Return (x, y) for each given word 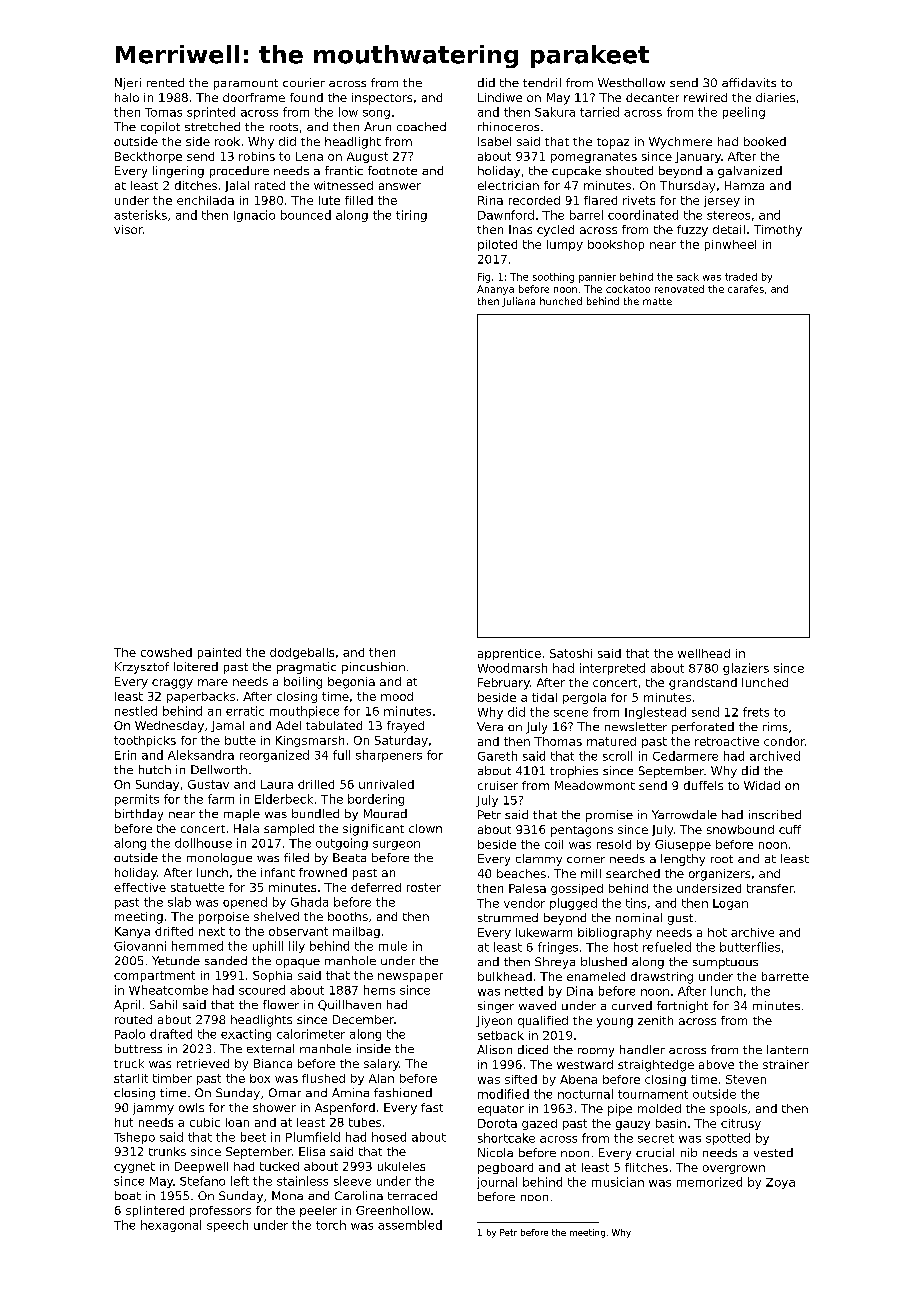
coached (421, 126)
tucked (279, 1166)
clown (425, 828)
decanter (652, 97)
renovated (679, 289)
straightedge (656, 1066)
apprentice (509, 654)
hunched (561, 301)
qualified (543, 1022)
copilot (160, 128)
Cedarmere (685, 756)
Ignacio (254, 216)
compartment (154, 976)
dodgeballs (302, 653)
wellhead (704, 653)
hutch (155, 769)
